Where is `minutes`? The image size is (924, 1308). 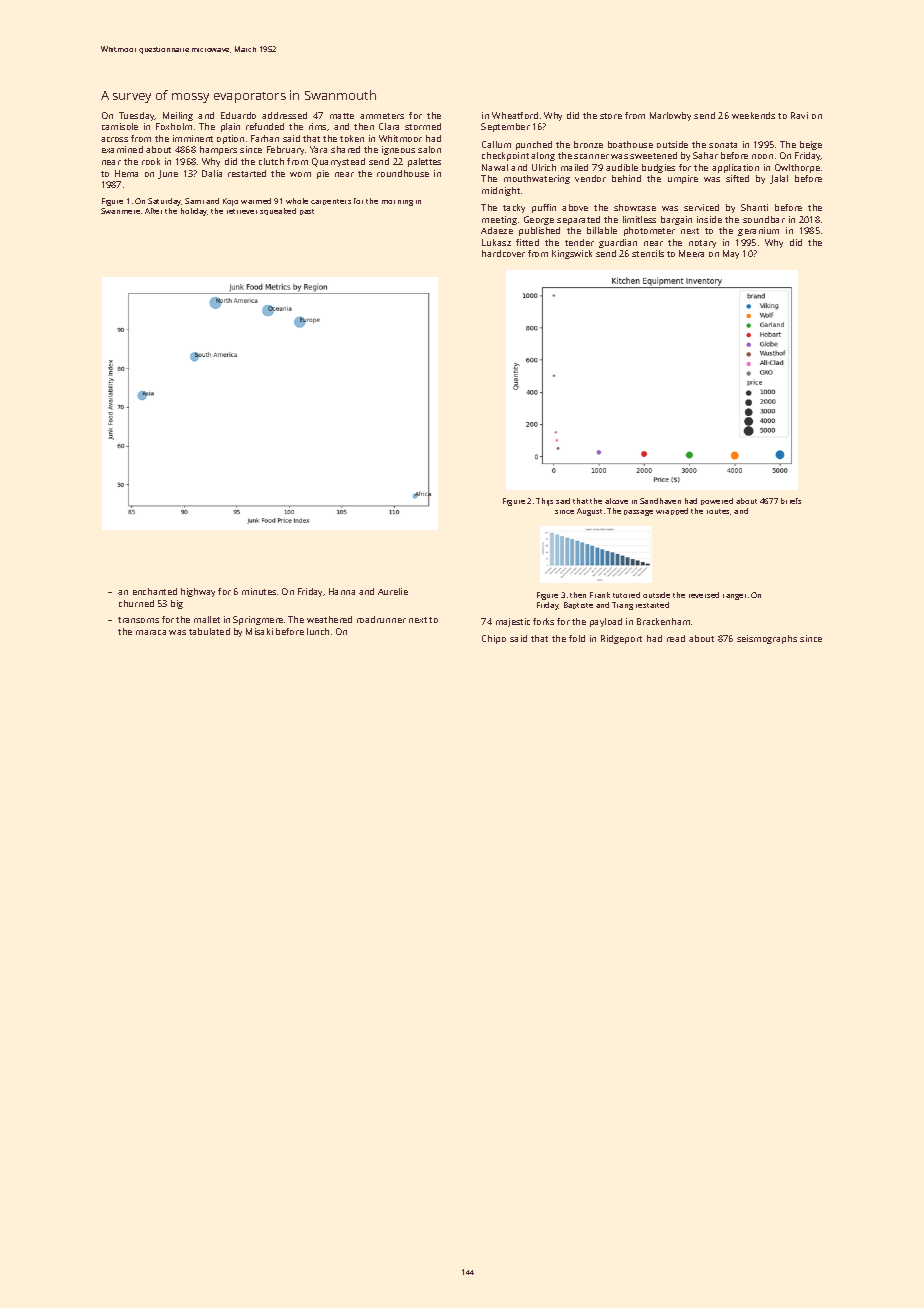
minutes is located at coordinates (259, 591).
